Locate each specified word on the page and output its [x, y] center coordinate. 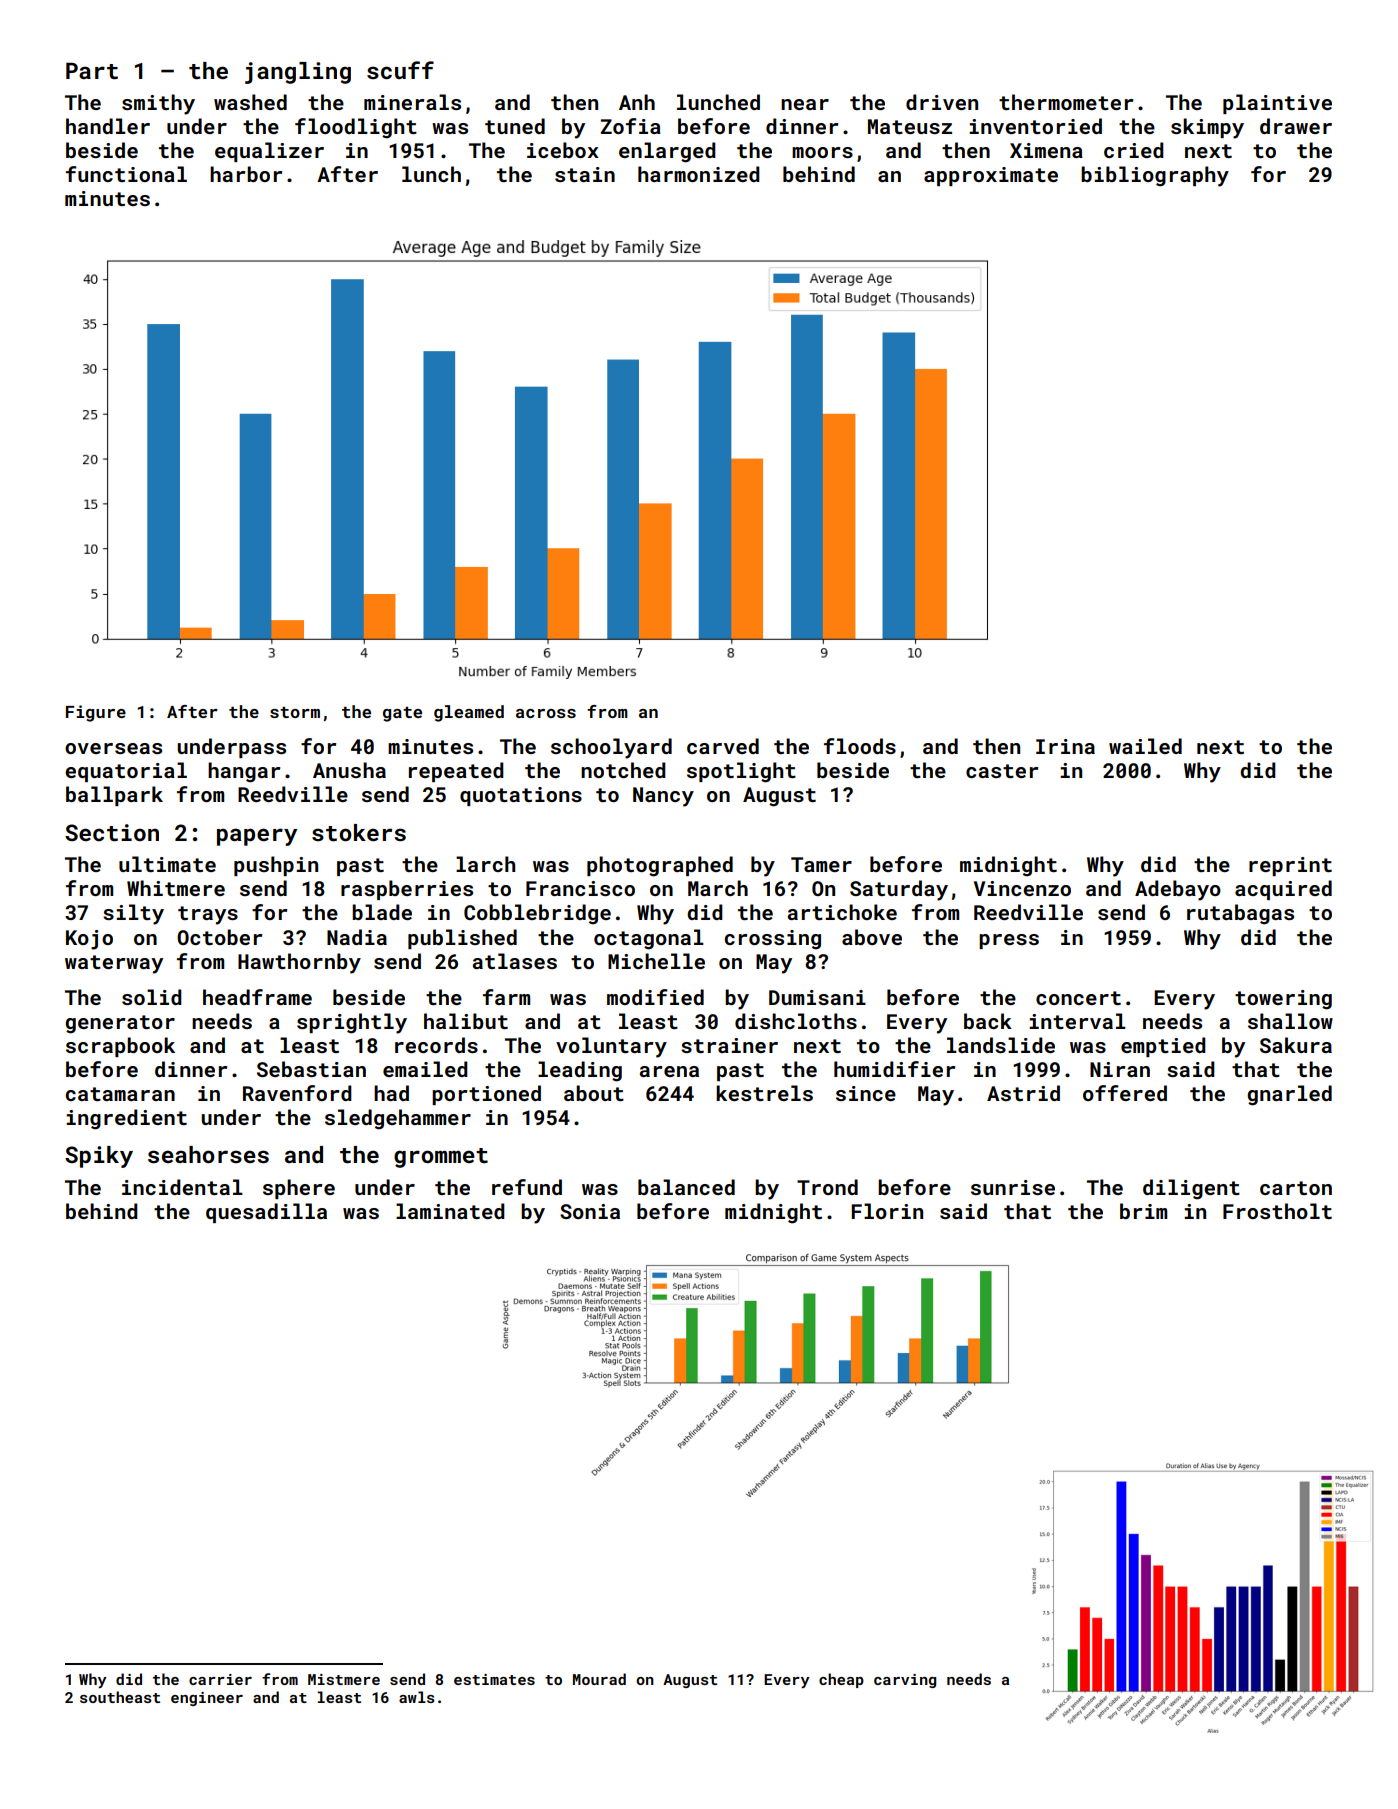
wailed [1145, 746]
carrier [220, 1679]
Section [112, 832]
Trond [827, 1187]
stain [585, 174]
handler [108, 126]
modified [655, 997]
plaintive [1277, 104]
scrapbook [120, 1047]
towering [1283, 1000]
